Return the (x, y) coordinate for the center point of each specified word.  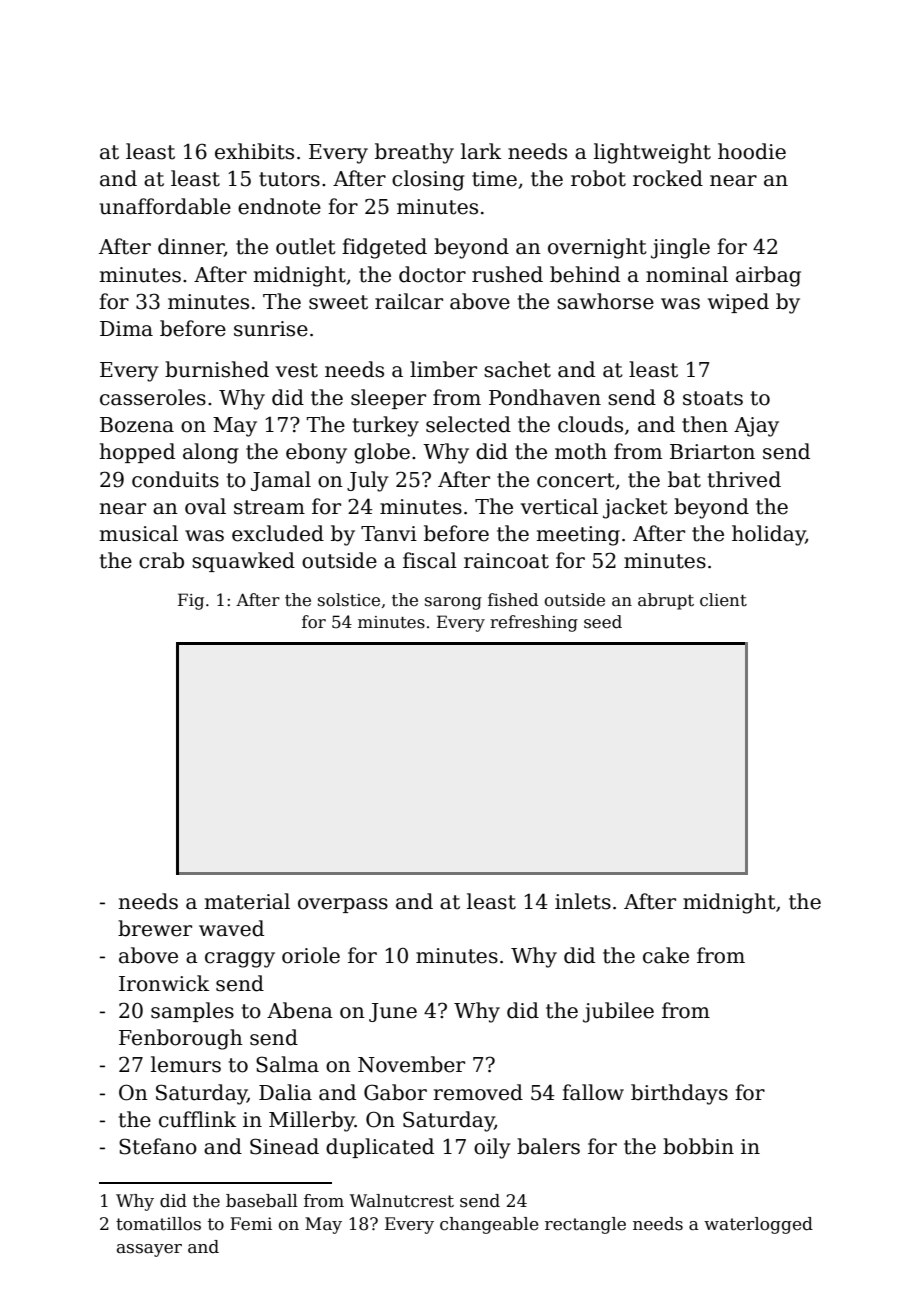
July (368, 481)
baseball (262, 1201)
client (723, 600)
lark (481, 151)
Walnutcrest (402, 1201)
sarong (453, 603)
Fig (191, 601)
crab (161, 560)
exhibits (254, 151)
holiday (769, 535)
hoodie (752, 151)
